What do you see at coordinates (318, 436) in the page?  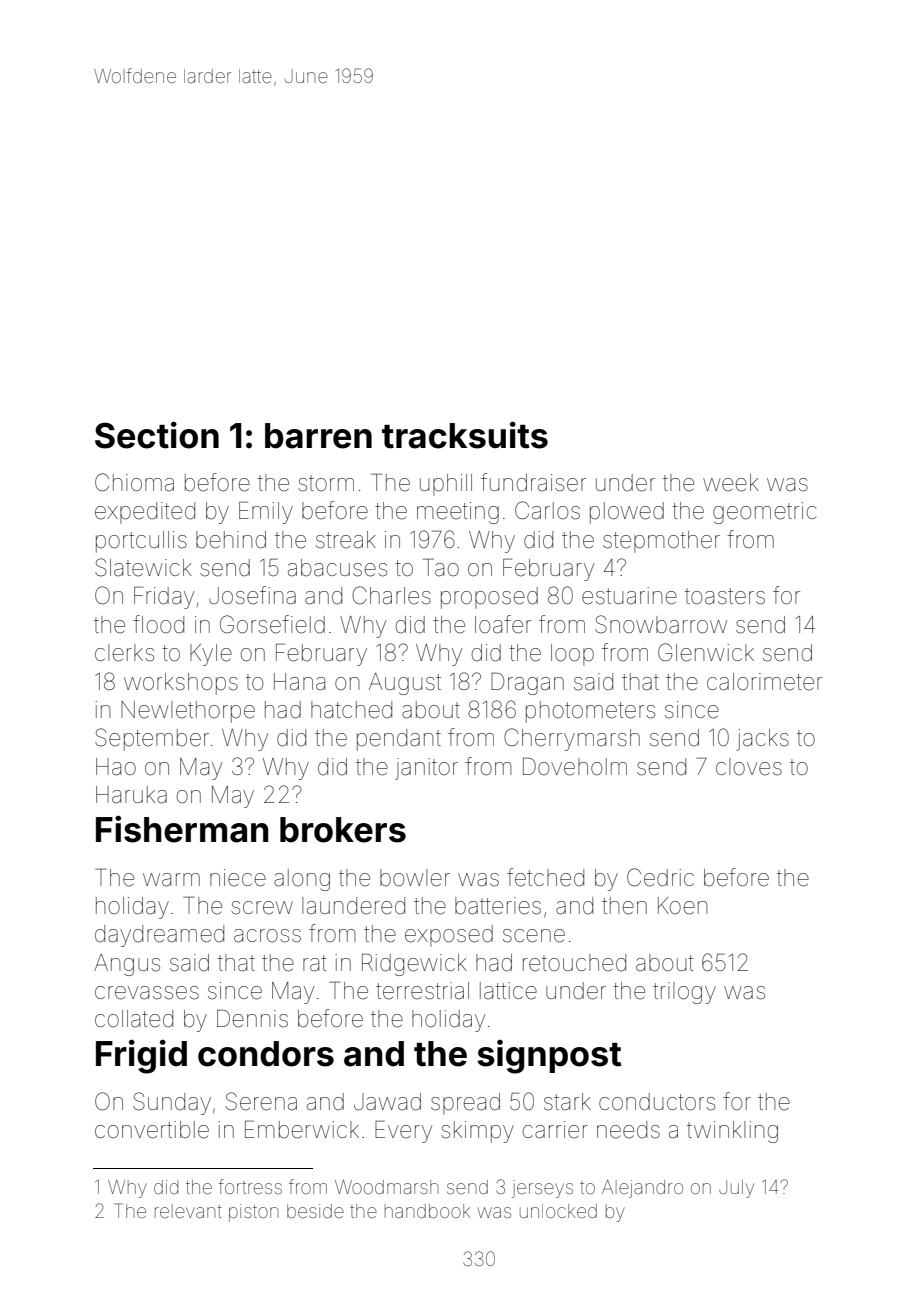 I see `barren` at bounding box center [318, 436].
